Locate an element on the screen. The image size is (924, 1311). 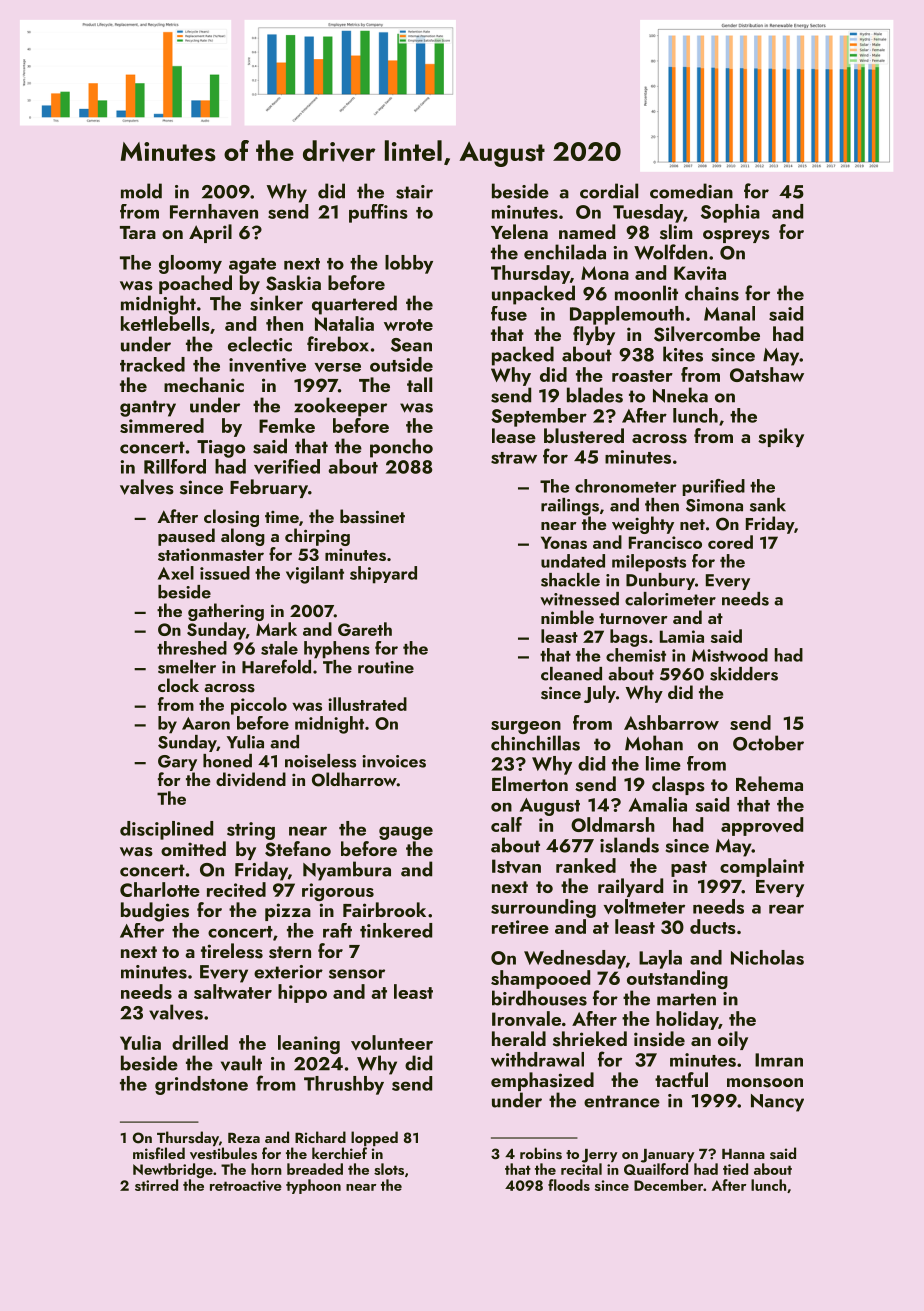
kettlebells is located at coordinates (165, 323).
